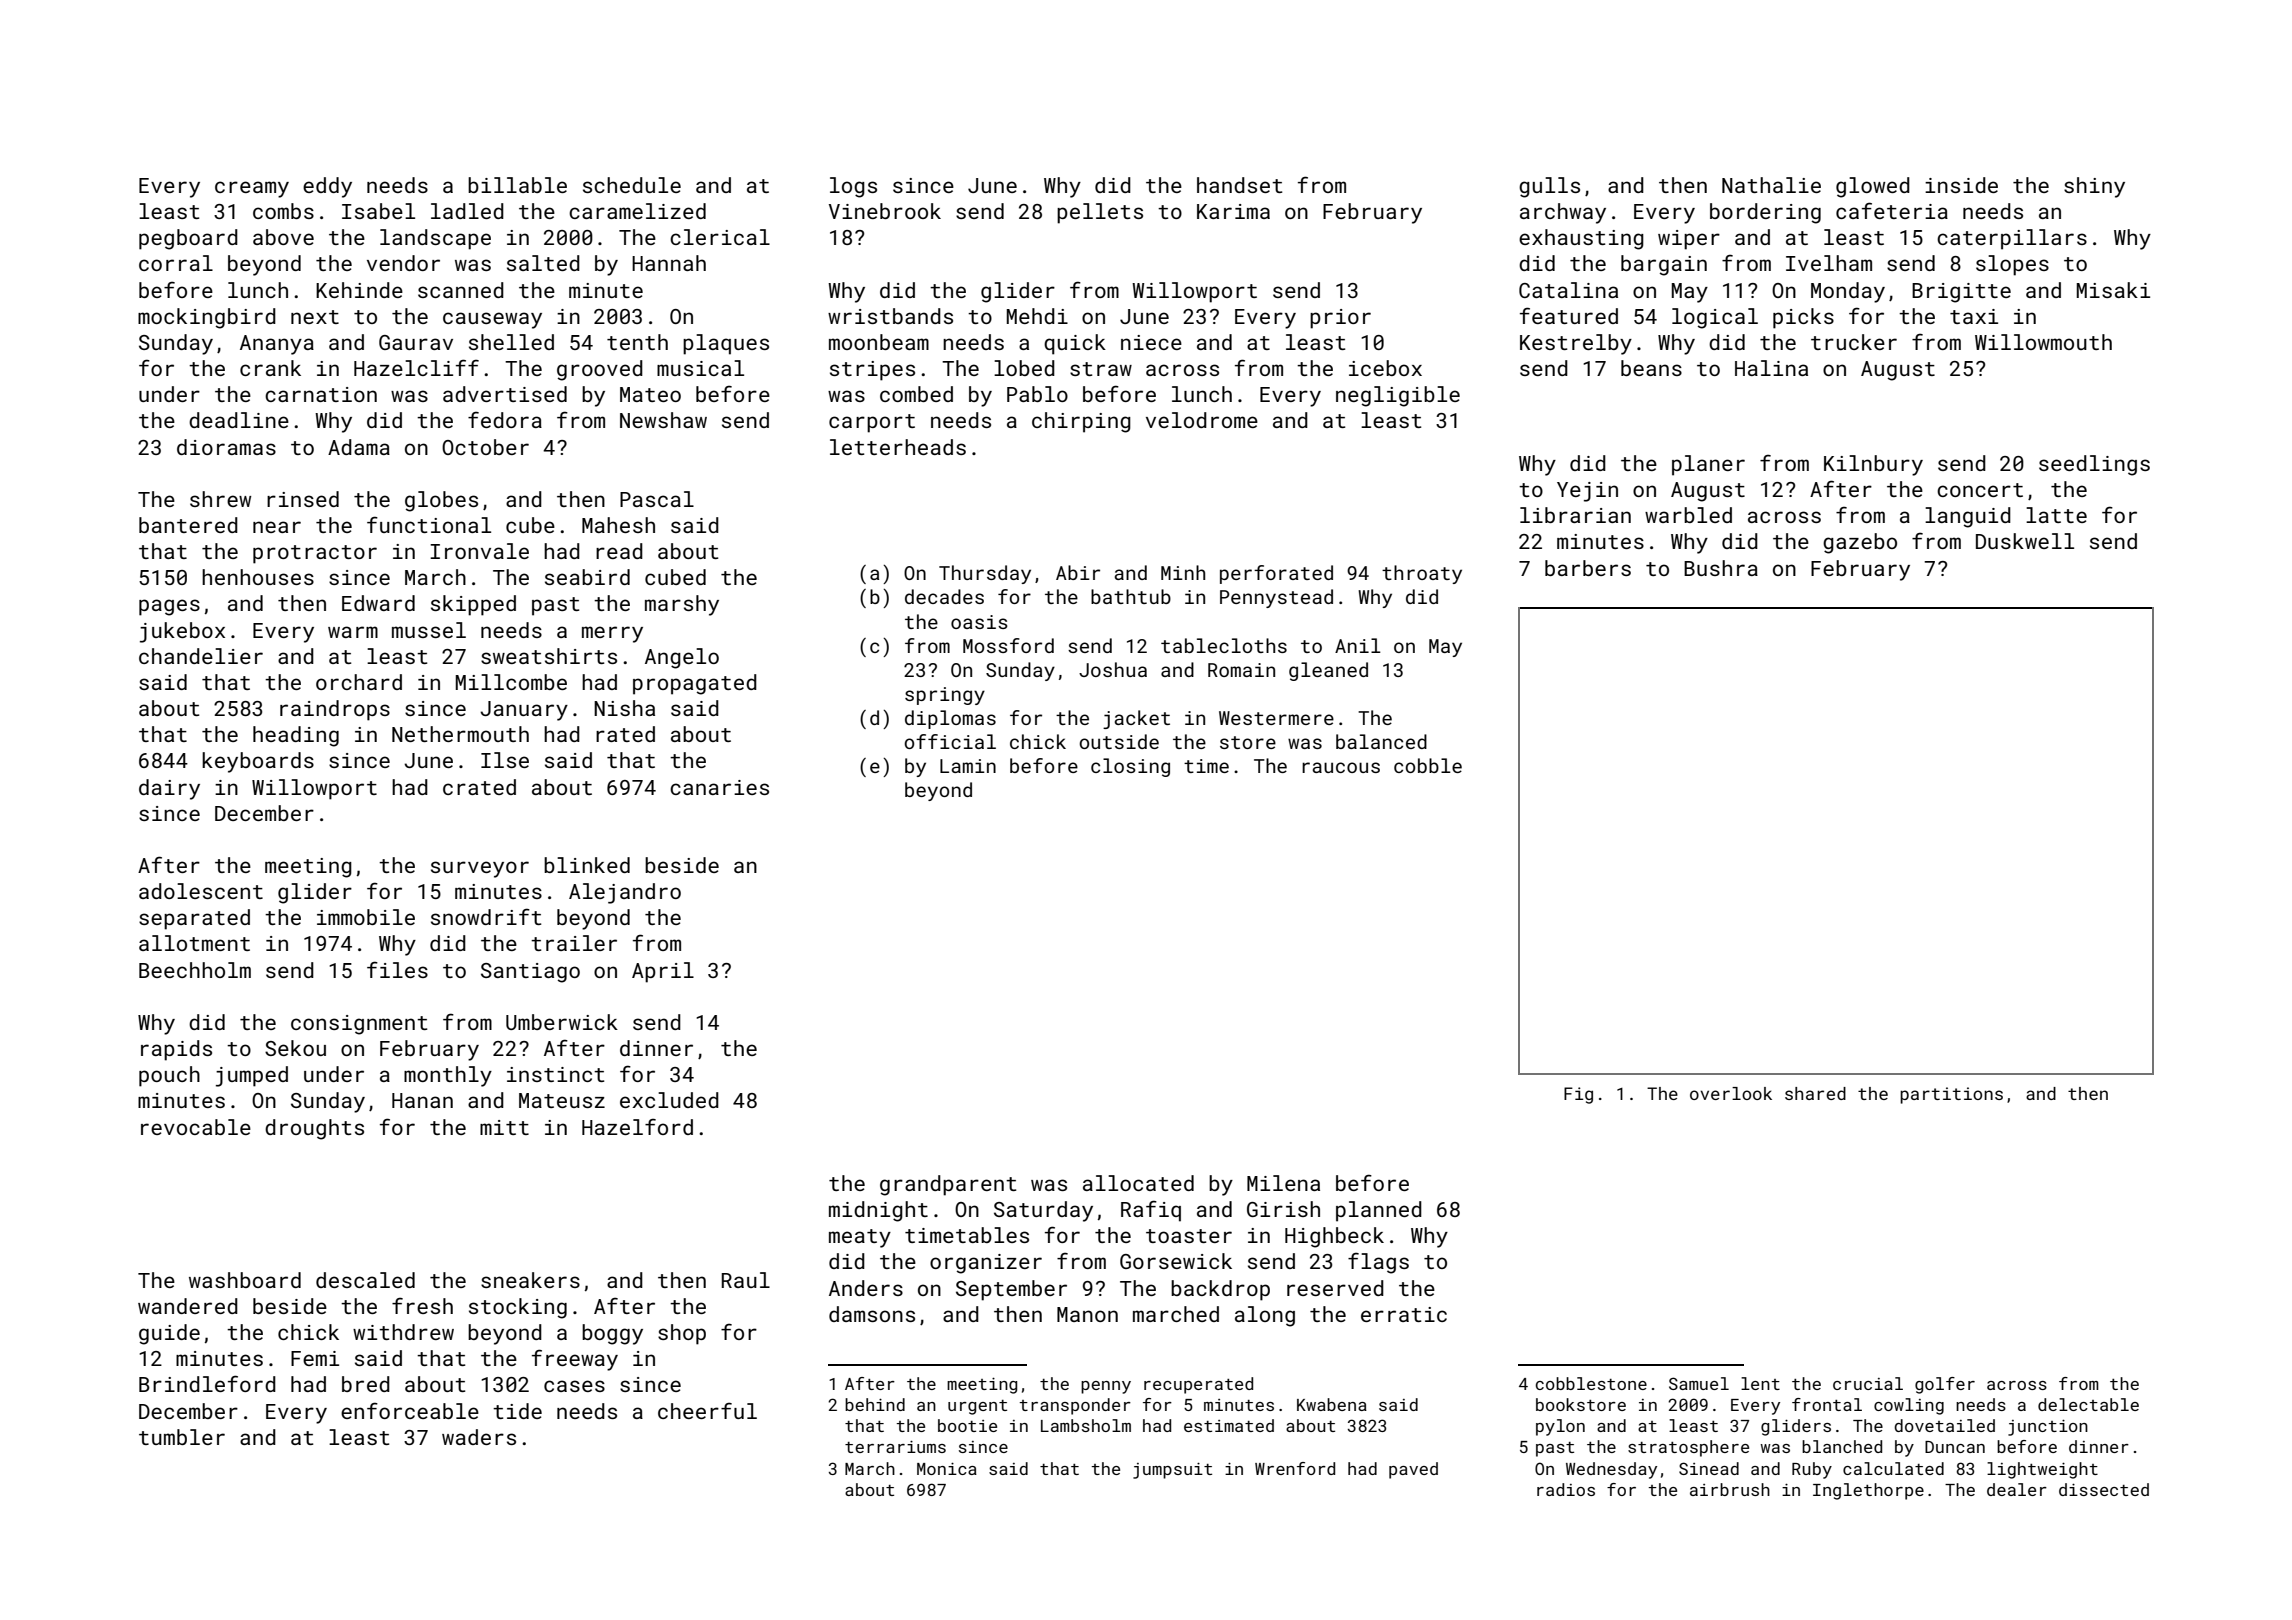 This screenshot has height=1620, width=2292. I want to click on Newshaw, so click(663, 420).
